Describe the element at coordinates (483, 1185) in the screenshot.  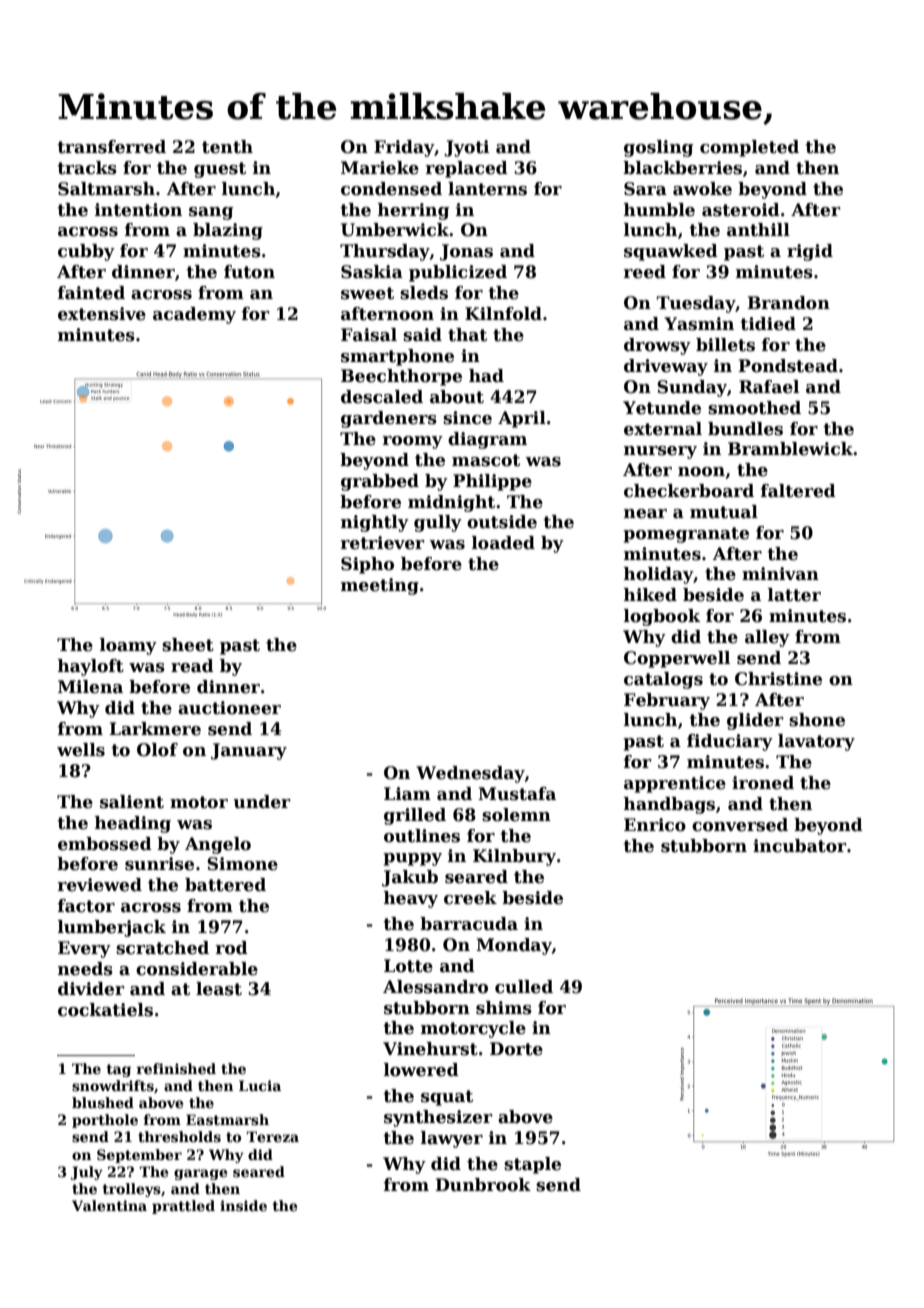
I see `Dunbrook` at that location.
